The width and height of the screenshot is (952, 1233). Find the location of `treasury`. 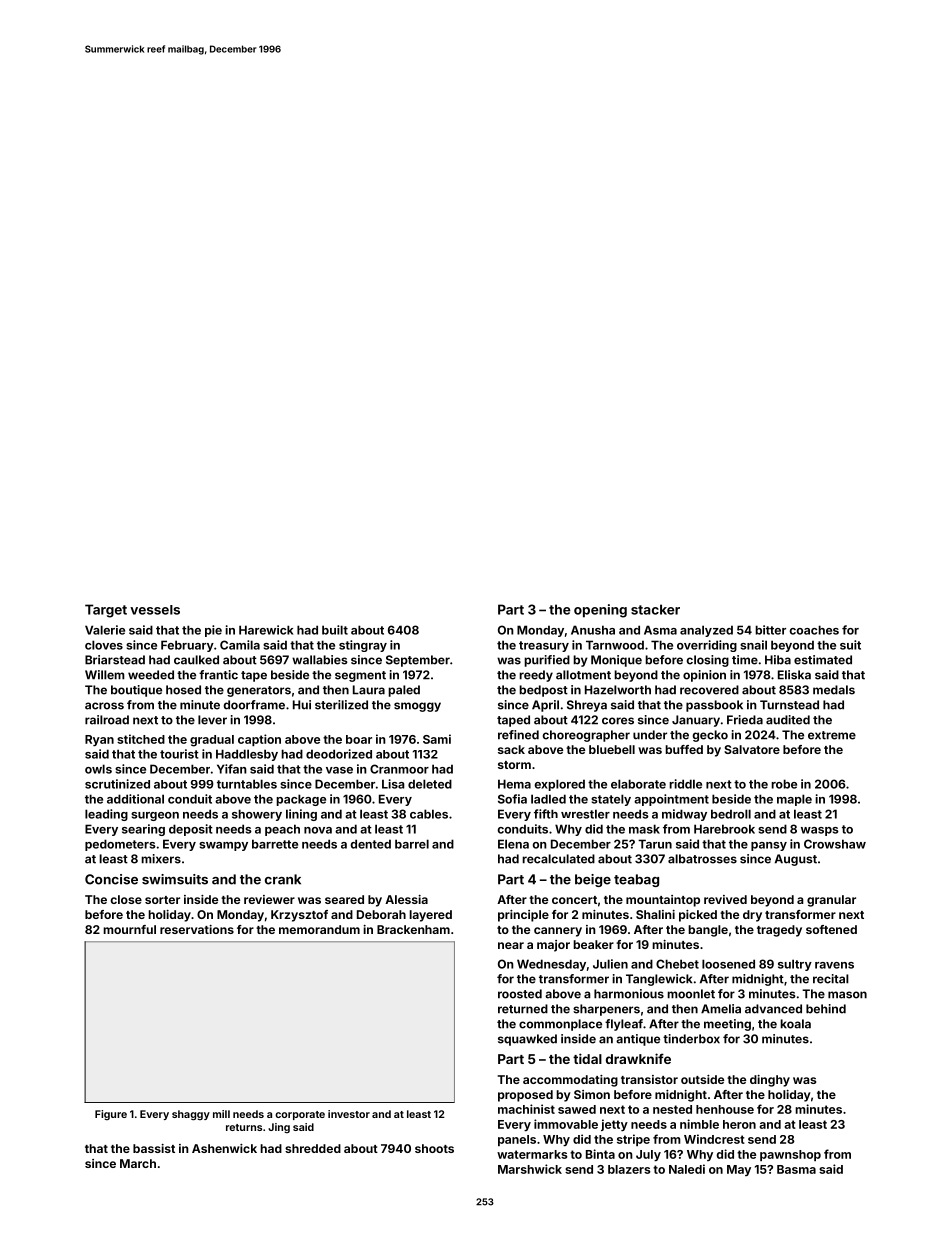

treasury is located at coordinates (544, 646).
